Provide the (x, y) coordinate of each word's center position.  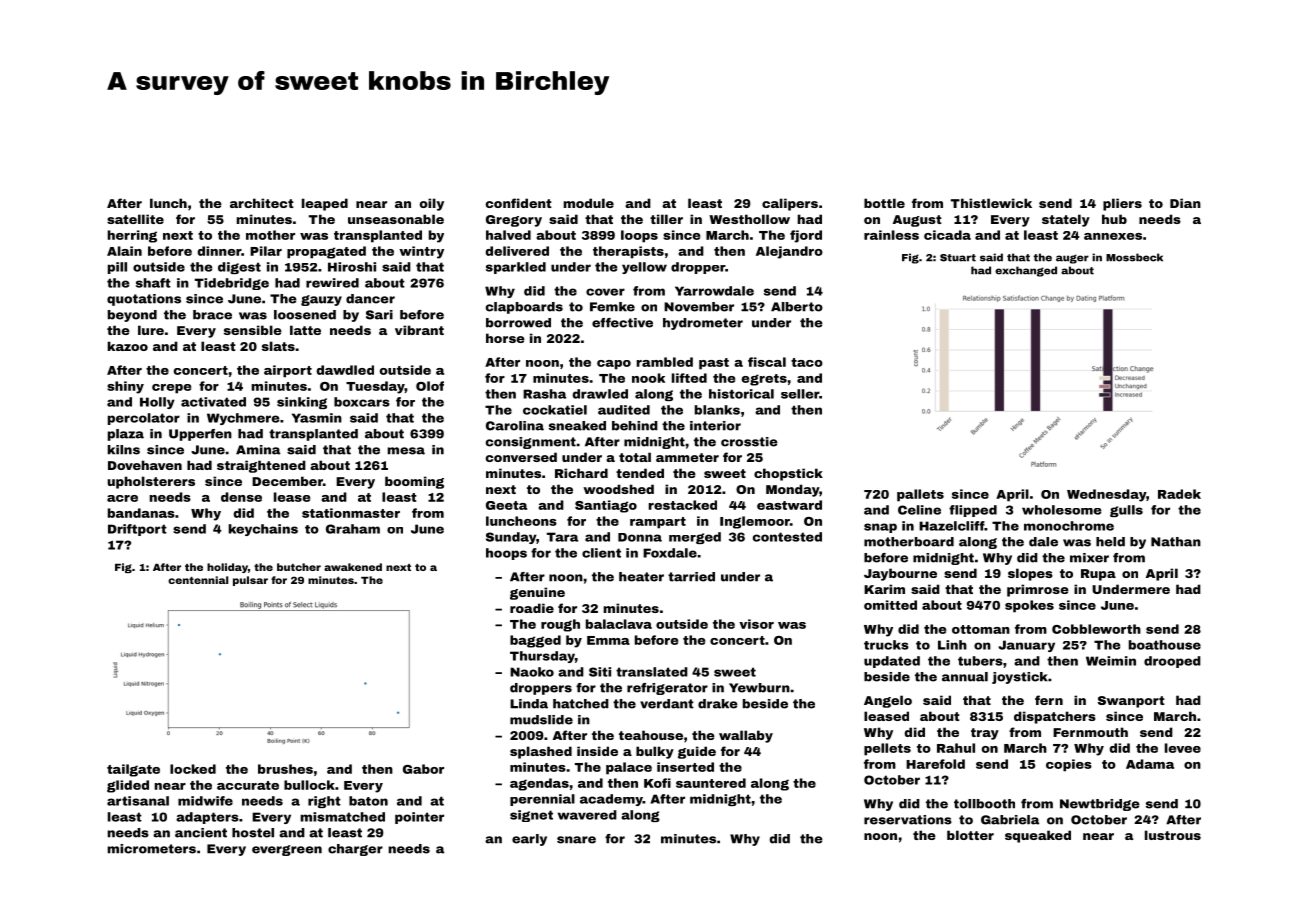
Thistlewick (991, 203)
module (589, 203)
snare (576, 840)
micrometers (152, 849)
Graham (353, 529)
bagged (535, 641)
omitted (890, 605)
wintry (421, 252)
